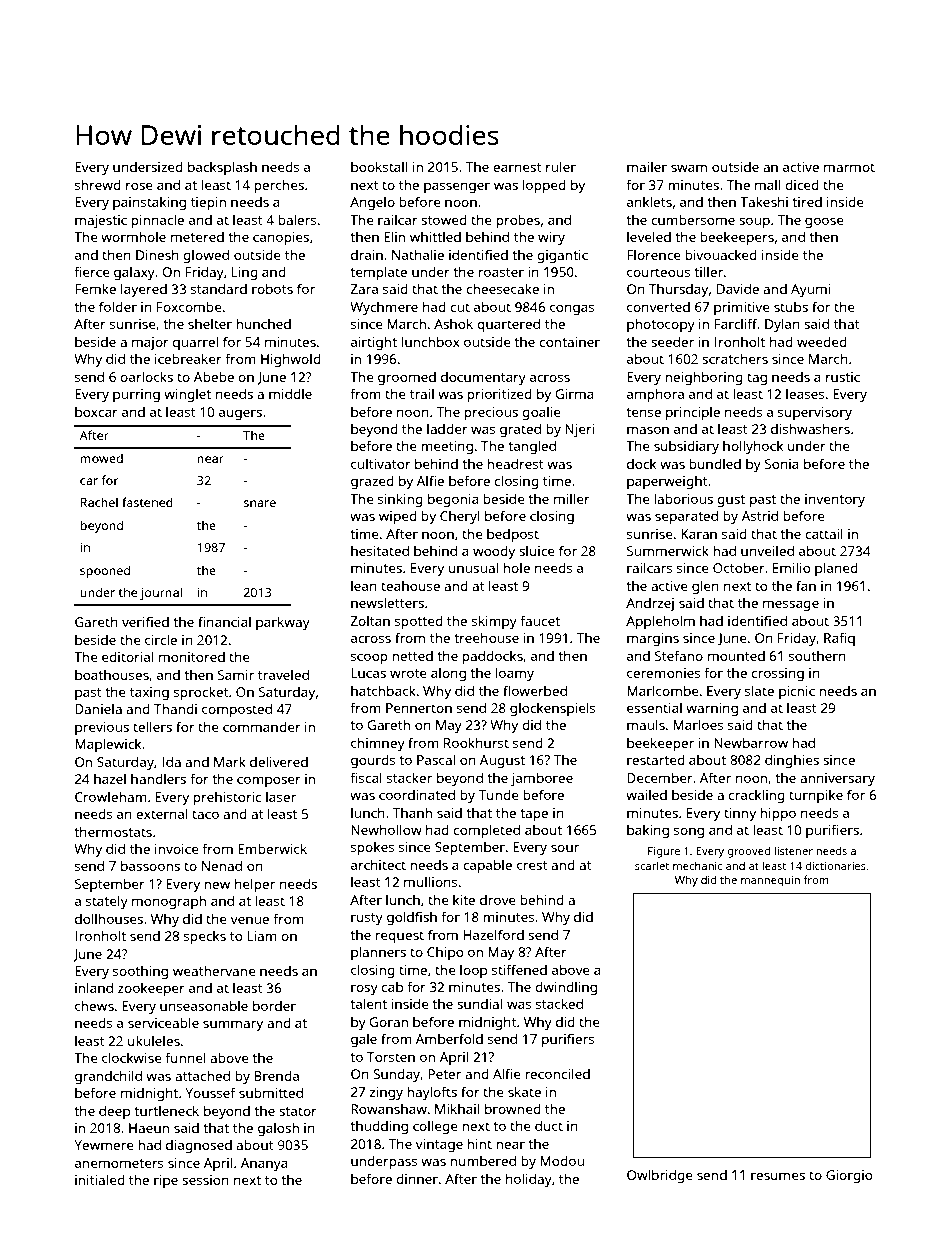 The height and width of the screenshot is (1233, 952). Describe the element at coordinates (453, 500) in the screenshot. I see `begonia` at that location.
